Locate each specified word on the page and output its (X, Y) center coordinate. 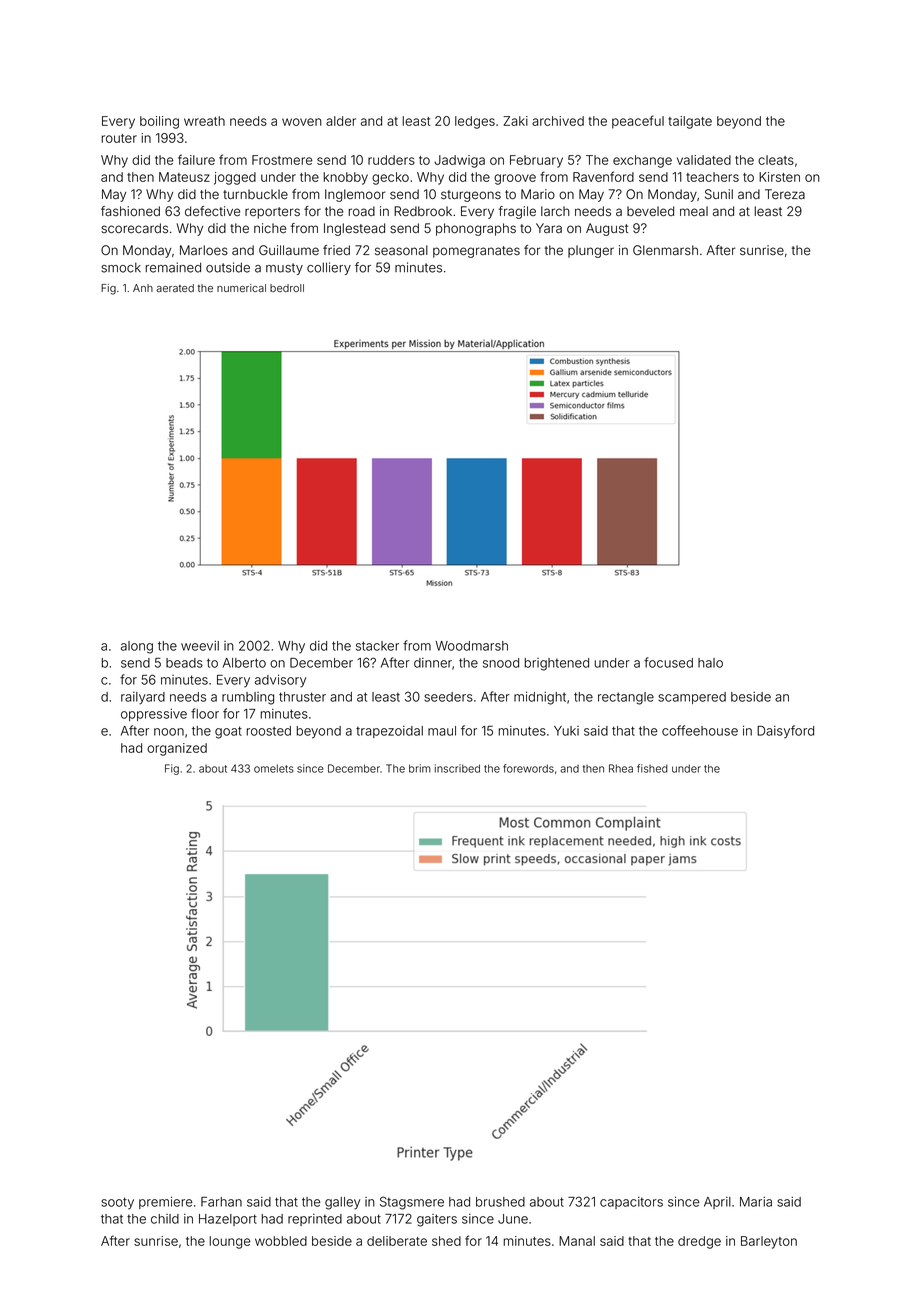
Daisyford (785, 731)
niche (270, 228)
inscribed (457, 768)
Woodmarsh (471, 646)
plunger (591, 251)
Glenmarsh (665, 250)
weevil (200, 646)
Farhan (221, 1202)
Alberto (244, 663)
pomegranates (476, 252)
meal (694, 211)
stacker (377, 646)
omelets (274, 768)
